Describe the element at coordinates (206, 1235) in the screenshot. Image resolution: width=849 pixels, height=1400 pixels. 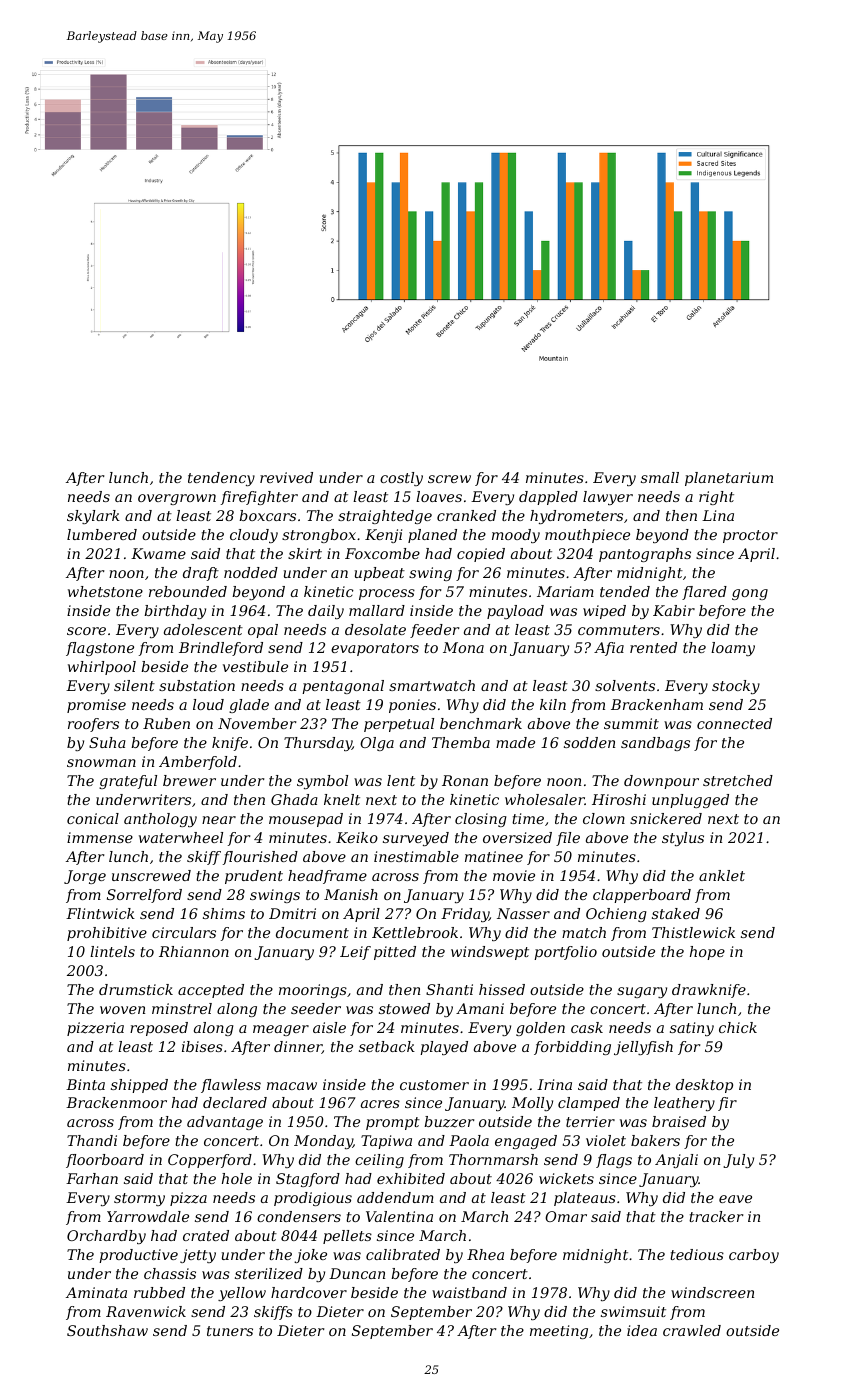
I see `crated` at that location.
